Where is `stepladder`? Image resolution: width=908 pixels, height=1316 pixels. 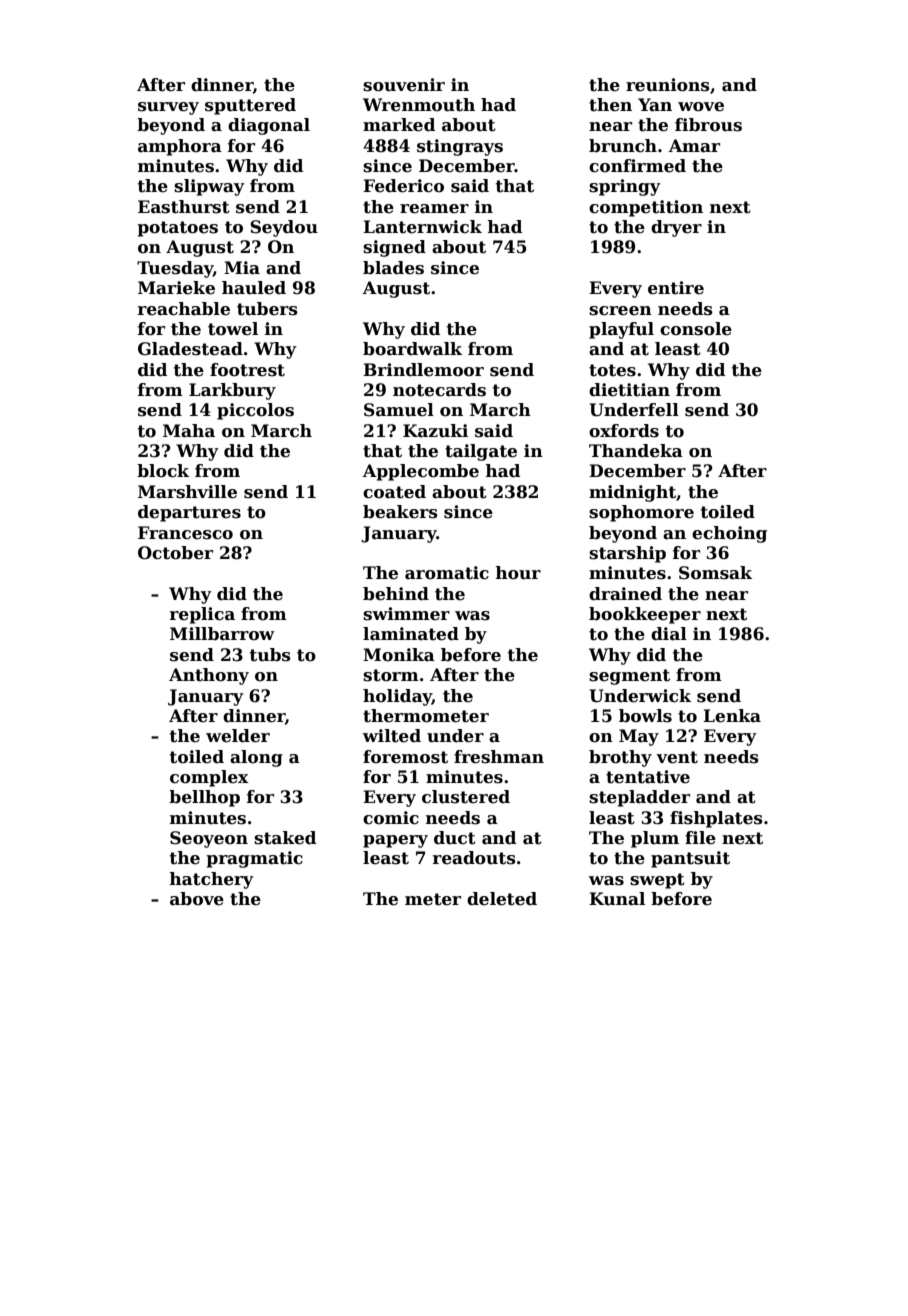
stepladder is located at coordinates (639, 798).
